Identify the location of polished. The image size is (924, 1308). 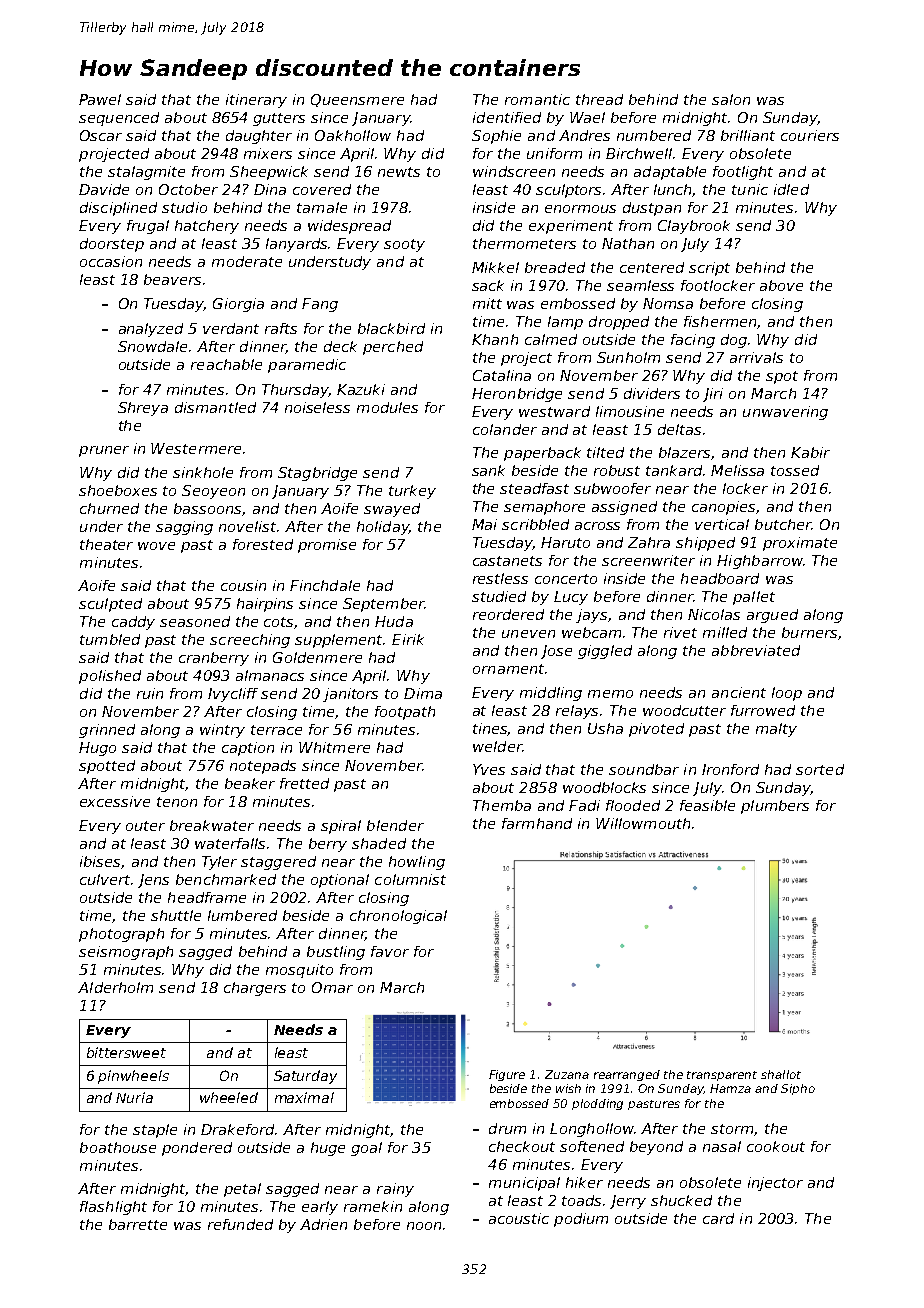
(110, 677).
